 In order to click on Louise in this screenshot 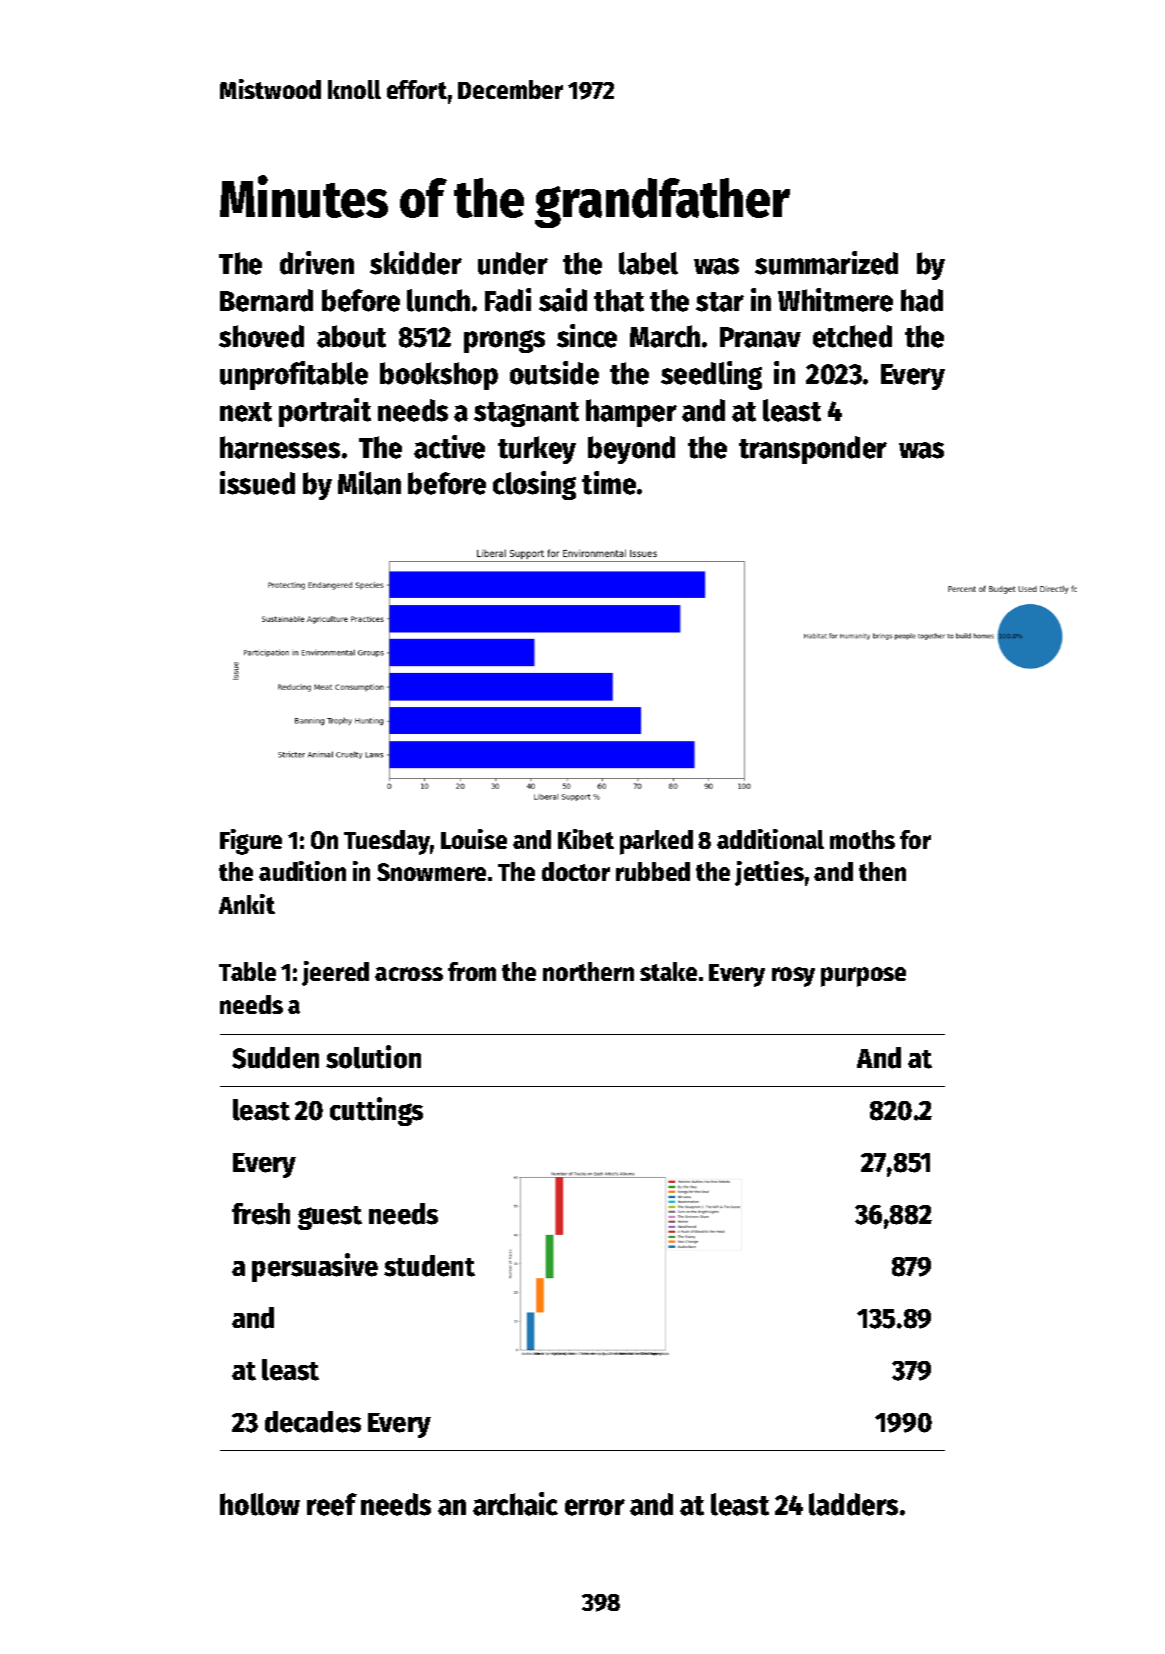, I will do `click(474, 839)`.
